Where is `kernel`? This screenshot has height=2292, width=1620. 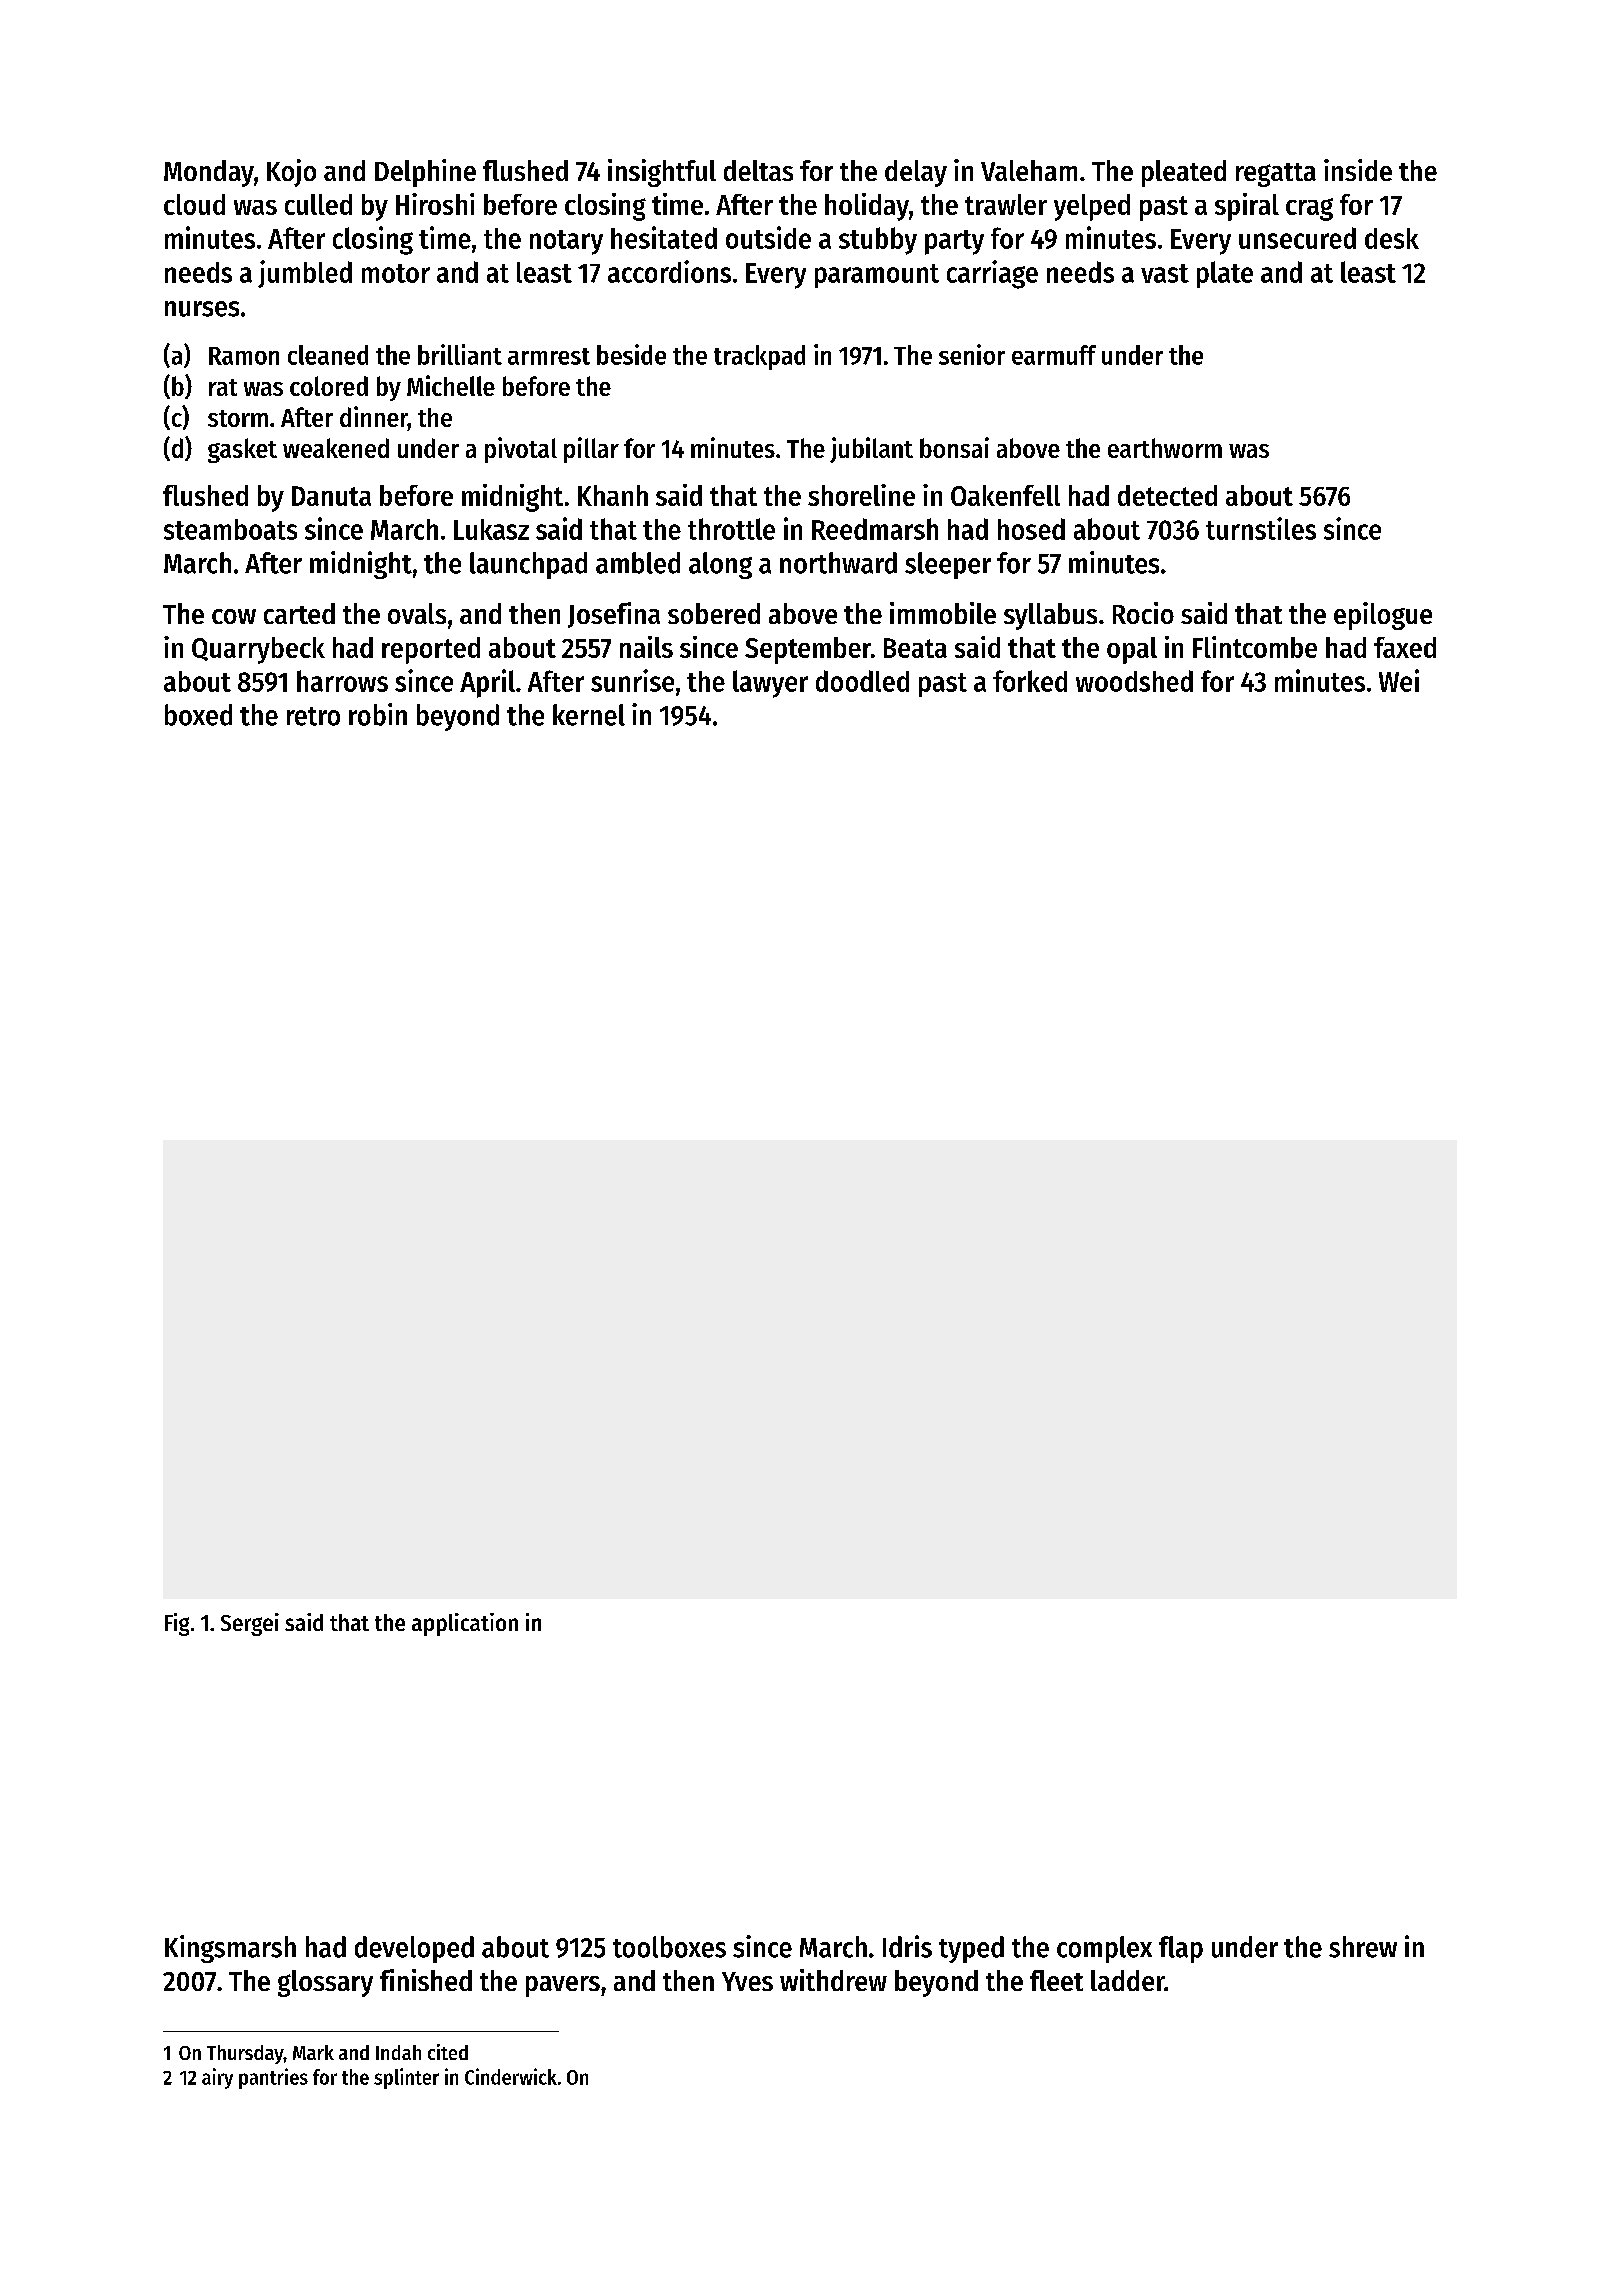
kernel is located at coordinates (589, 715).
